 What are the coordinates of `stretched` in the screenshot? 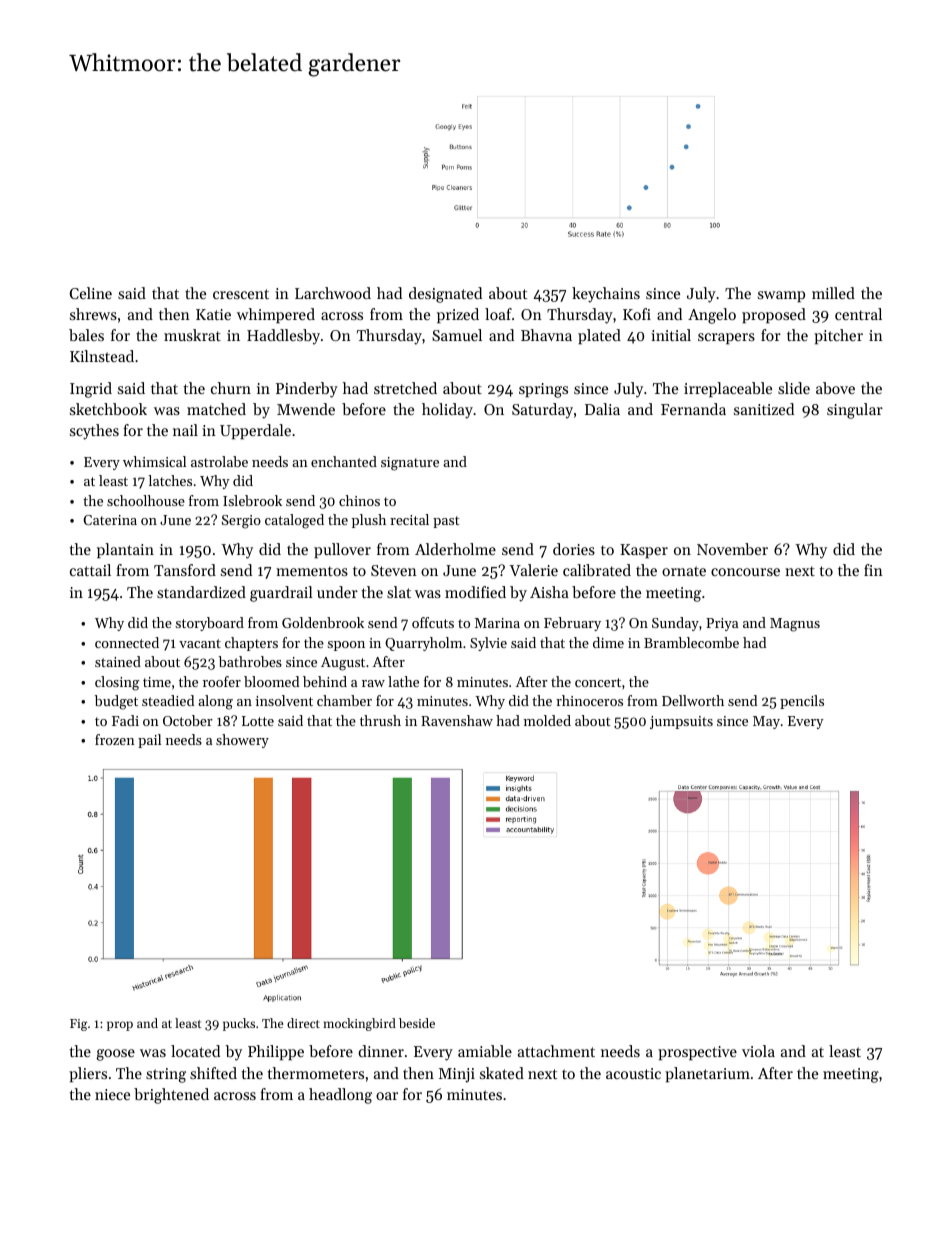 It's located at (405, 388).
